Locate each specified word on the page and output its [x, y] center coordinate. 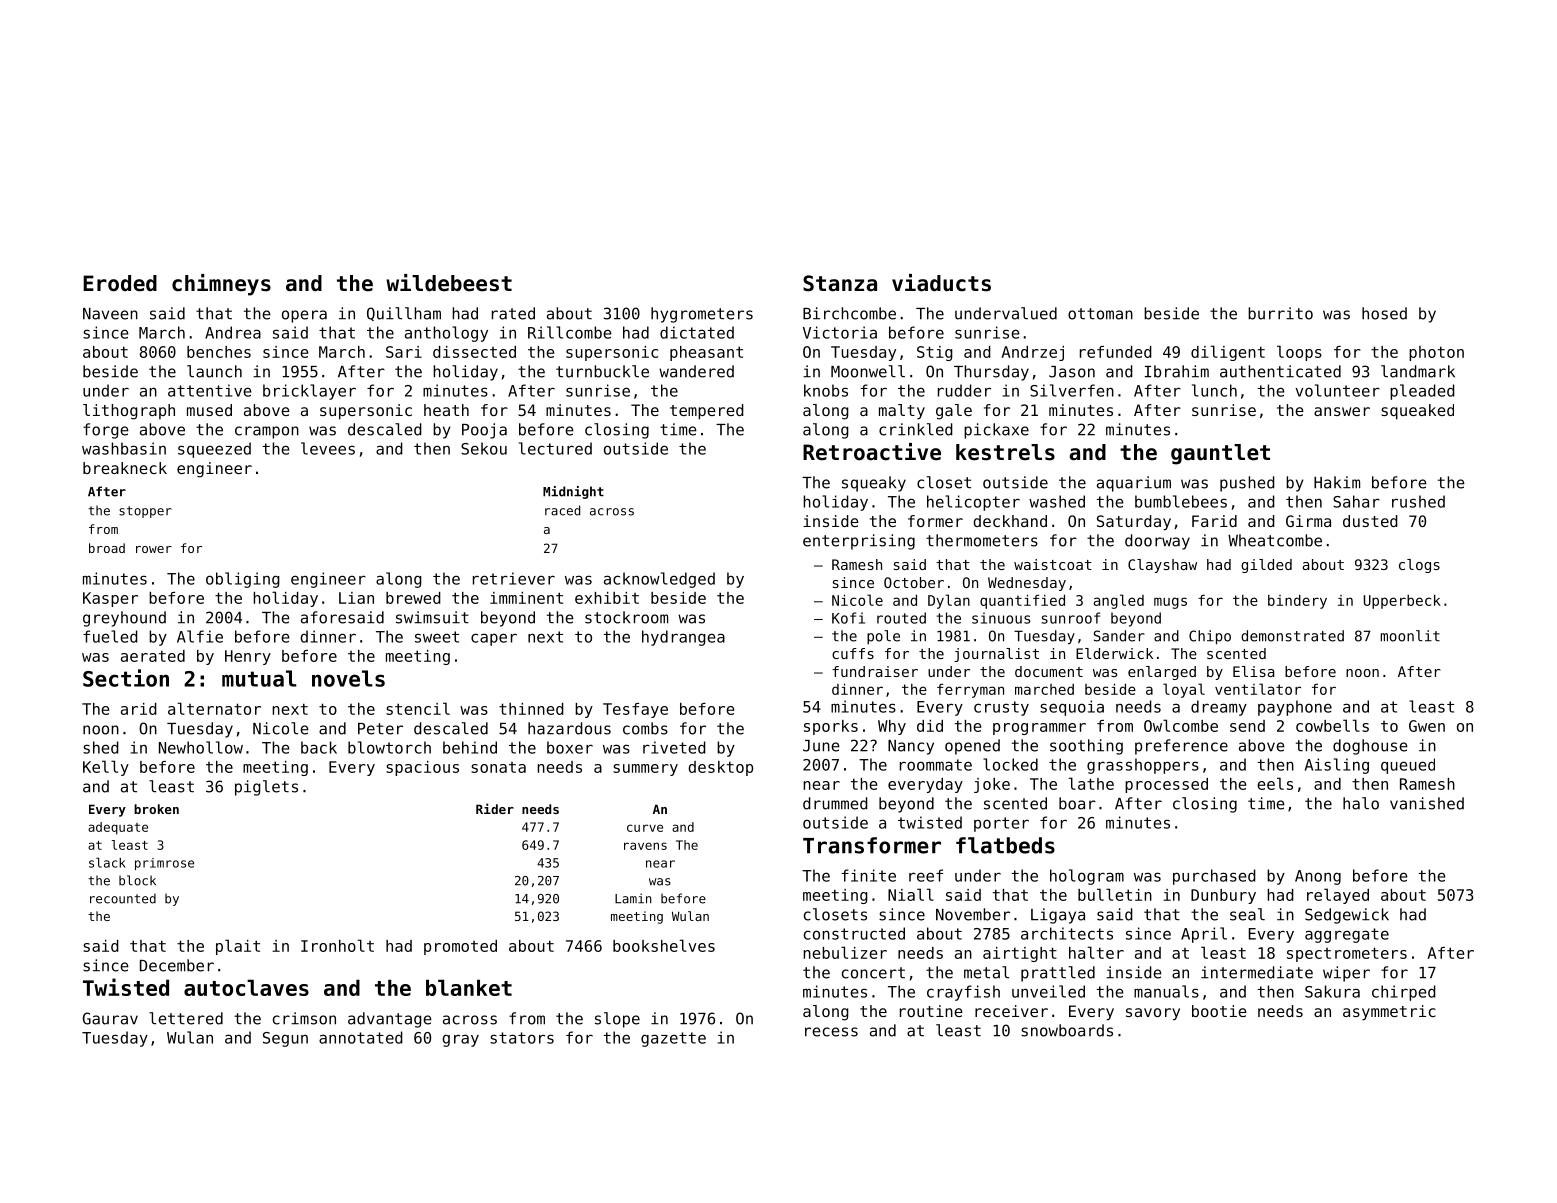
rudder [964, 390]
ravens [645, 846]
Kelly [106, 768]
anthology [446, 334]
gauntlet [1220, 454]
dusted [1370, 521]
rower [154, 549]
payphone [1295, 708]
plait [238, 947]
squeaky [874, 484]
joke [992, 785]
